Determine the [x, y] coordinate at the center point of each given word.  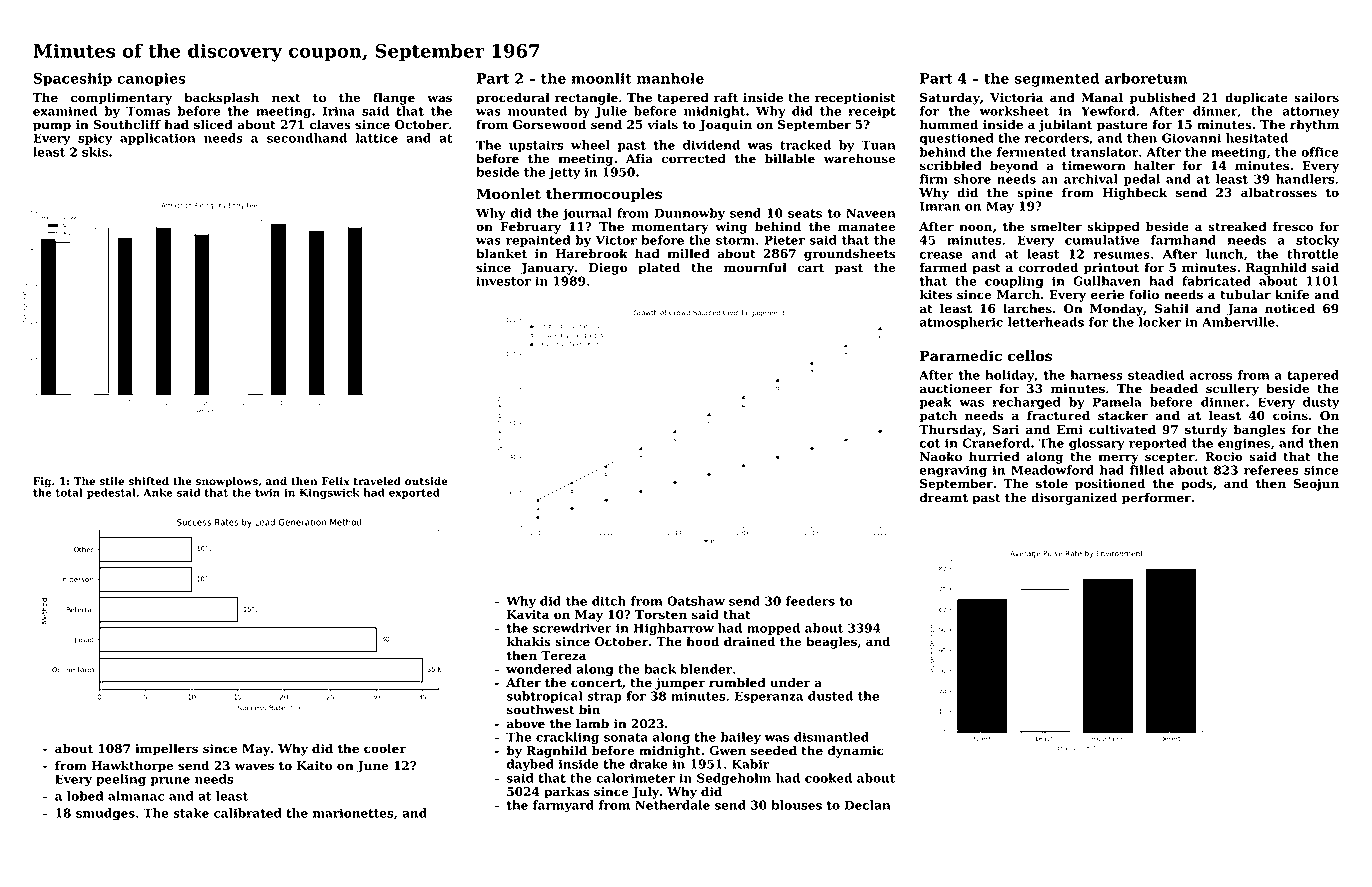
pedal [1142, 180]
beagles [831, 642]
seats [805, 213]
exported [414, 493]
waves [254, 767]
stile [112, 481]
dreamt [944, 497]
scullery [1232, 389]
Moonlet [508, 194]
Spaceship [72, 79]
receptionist [855, 99]
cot [930, 443]
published [1163, 98]
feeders [810, 601]
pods [1197, 484]
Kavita [528, 615]
